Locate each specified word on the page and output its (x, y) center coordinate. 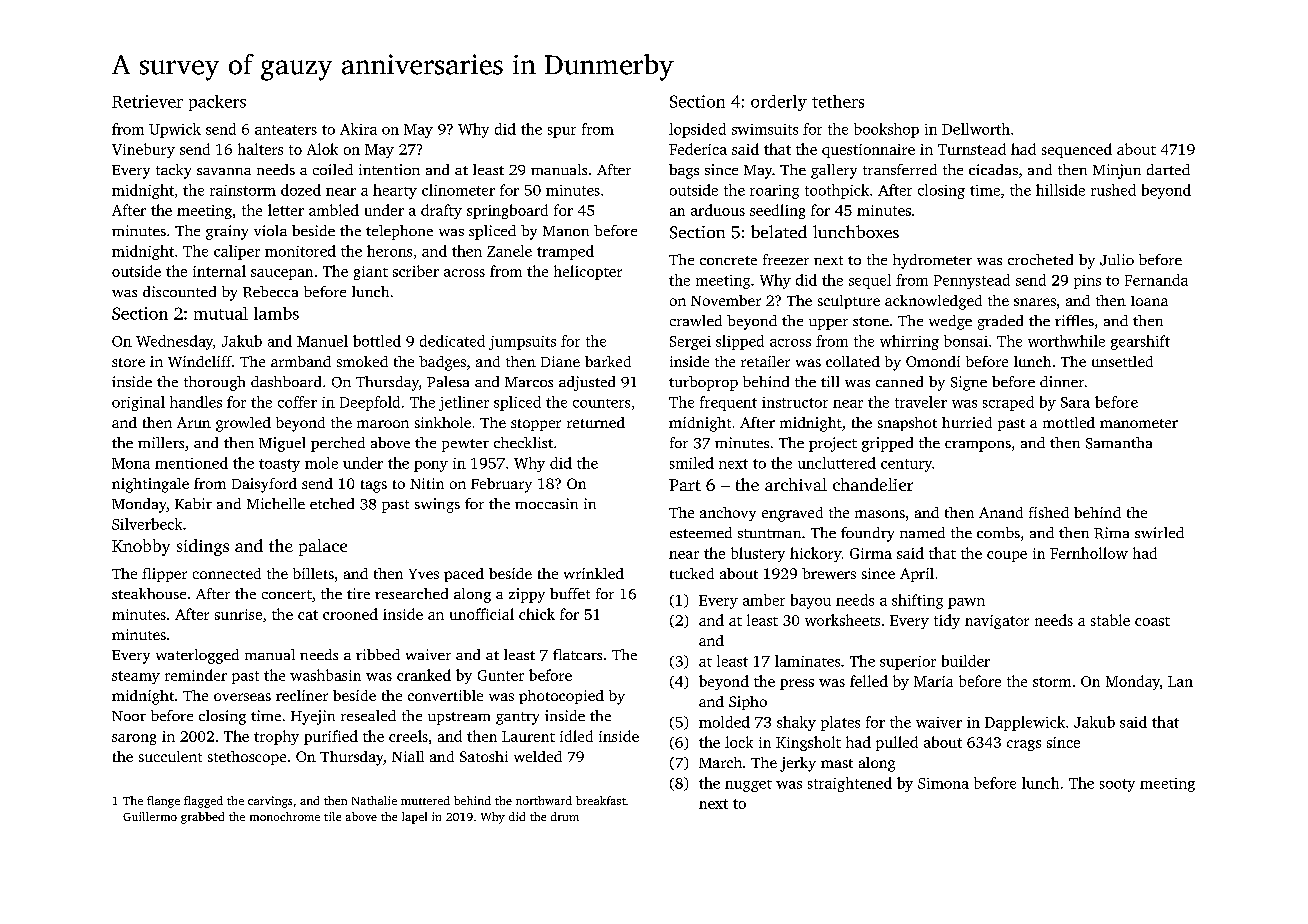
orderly (779, 103)
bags (684, 171)
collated (853, 361)
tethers (838, 101)
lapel (414, 818)
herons (389, 251)
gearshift (1140, 342)
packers (217, 103)
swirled (1159, 532)
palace (323, 547)
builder (966, 661)
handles (196, 402)
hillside (1060, 190)
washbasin (325, 675)
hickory (815, 554)
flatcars (577, 654)
